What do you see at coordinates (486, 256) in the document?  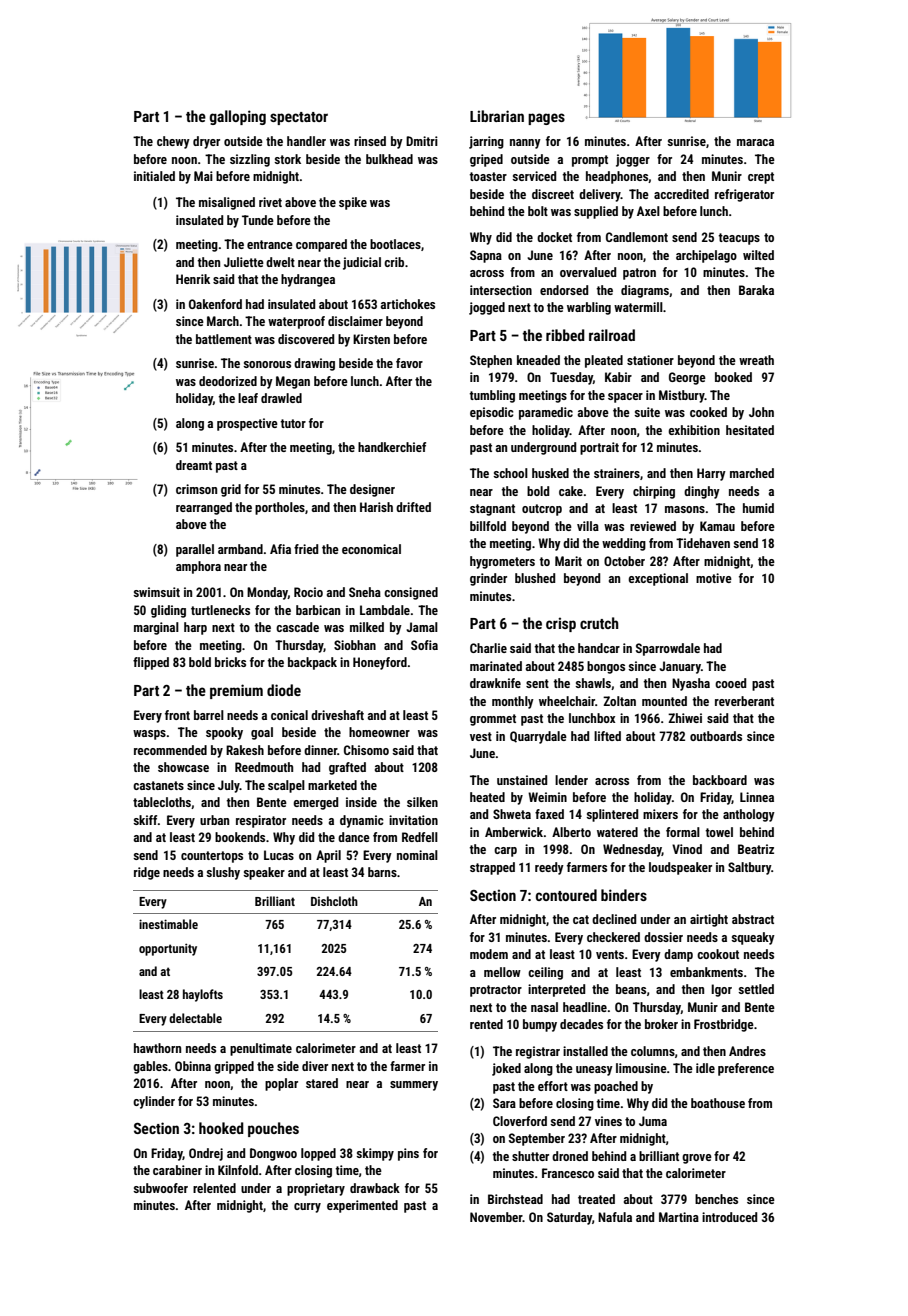 I see `Sapna` at bounding box center [486, 256].
